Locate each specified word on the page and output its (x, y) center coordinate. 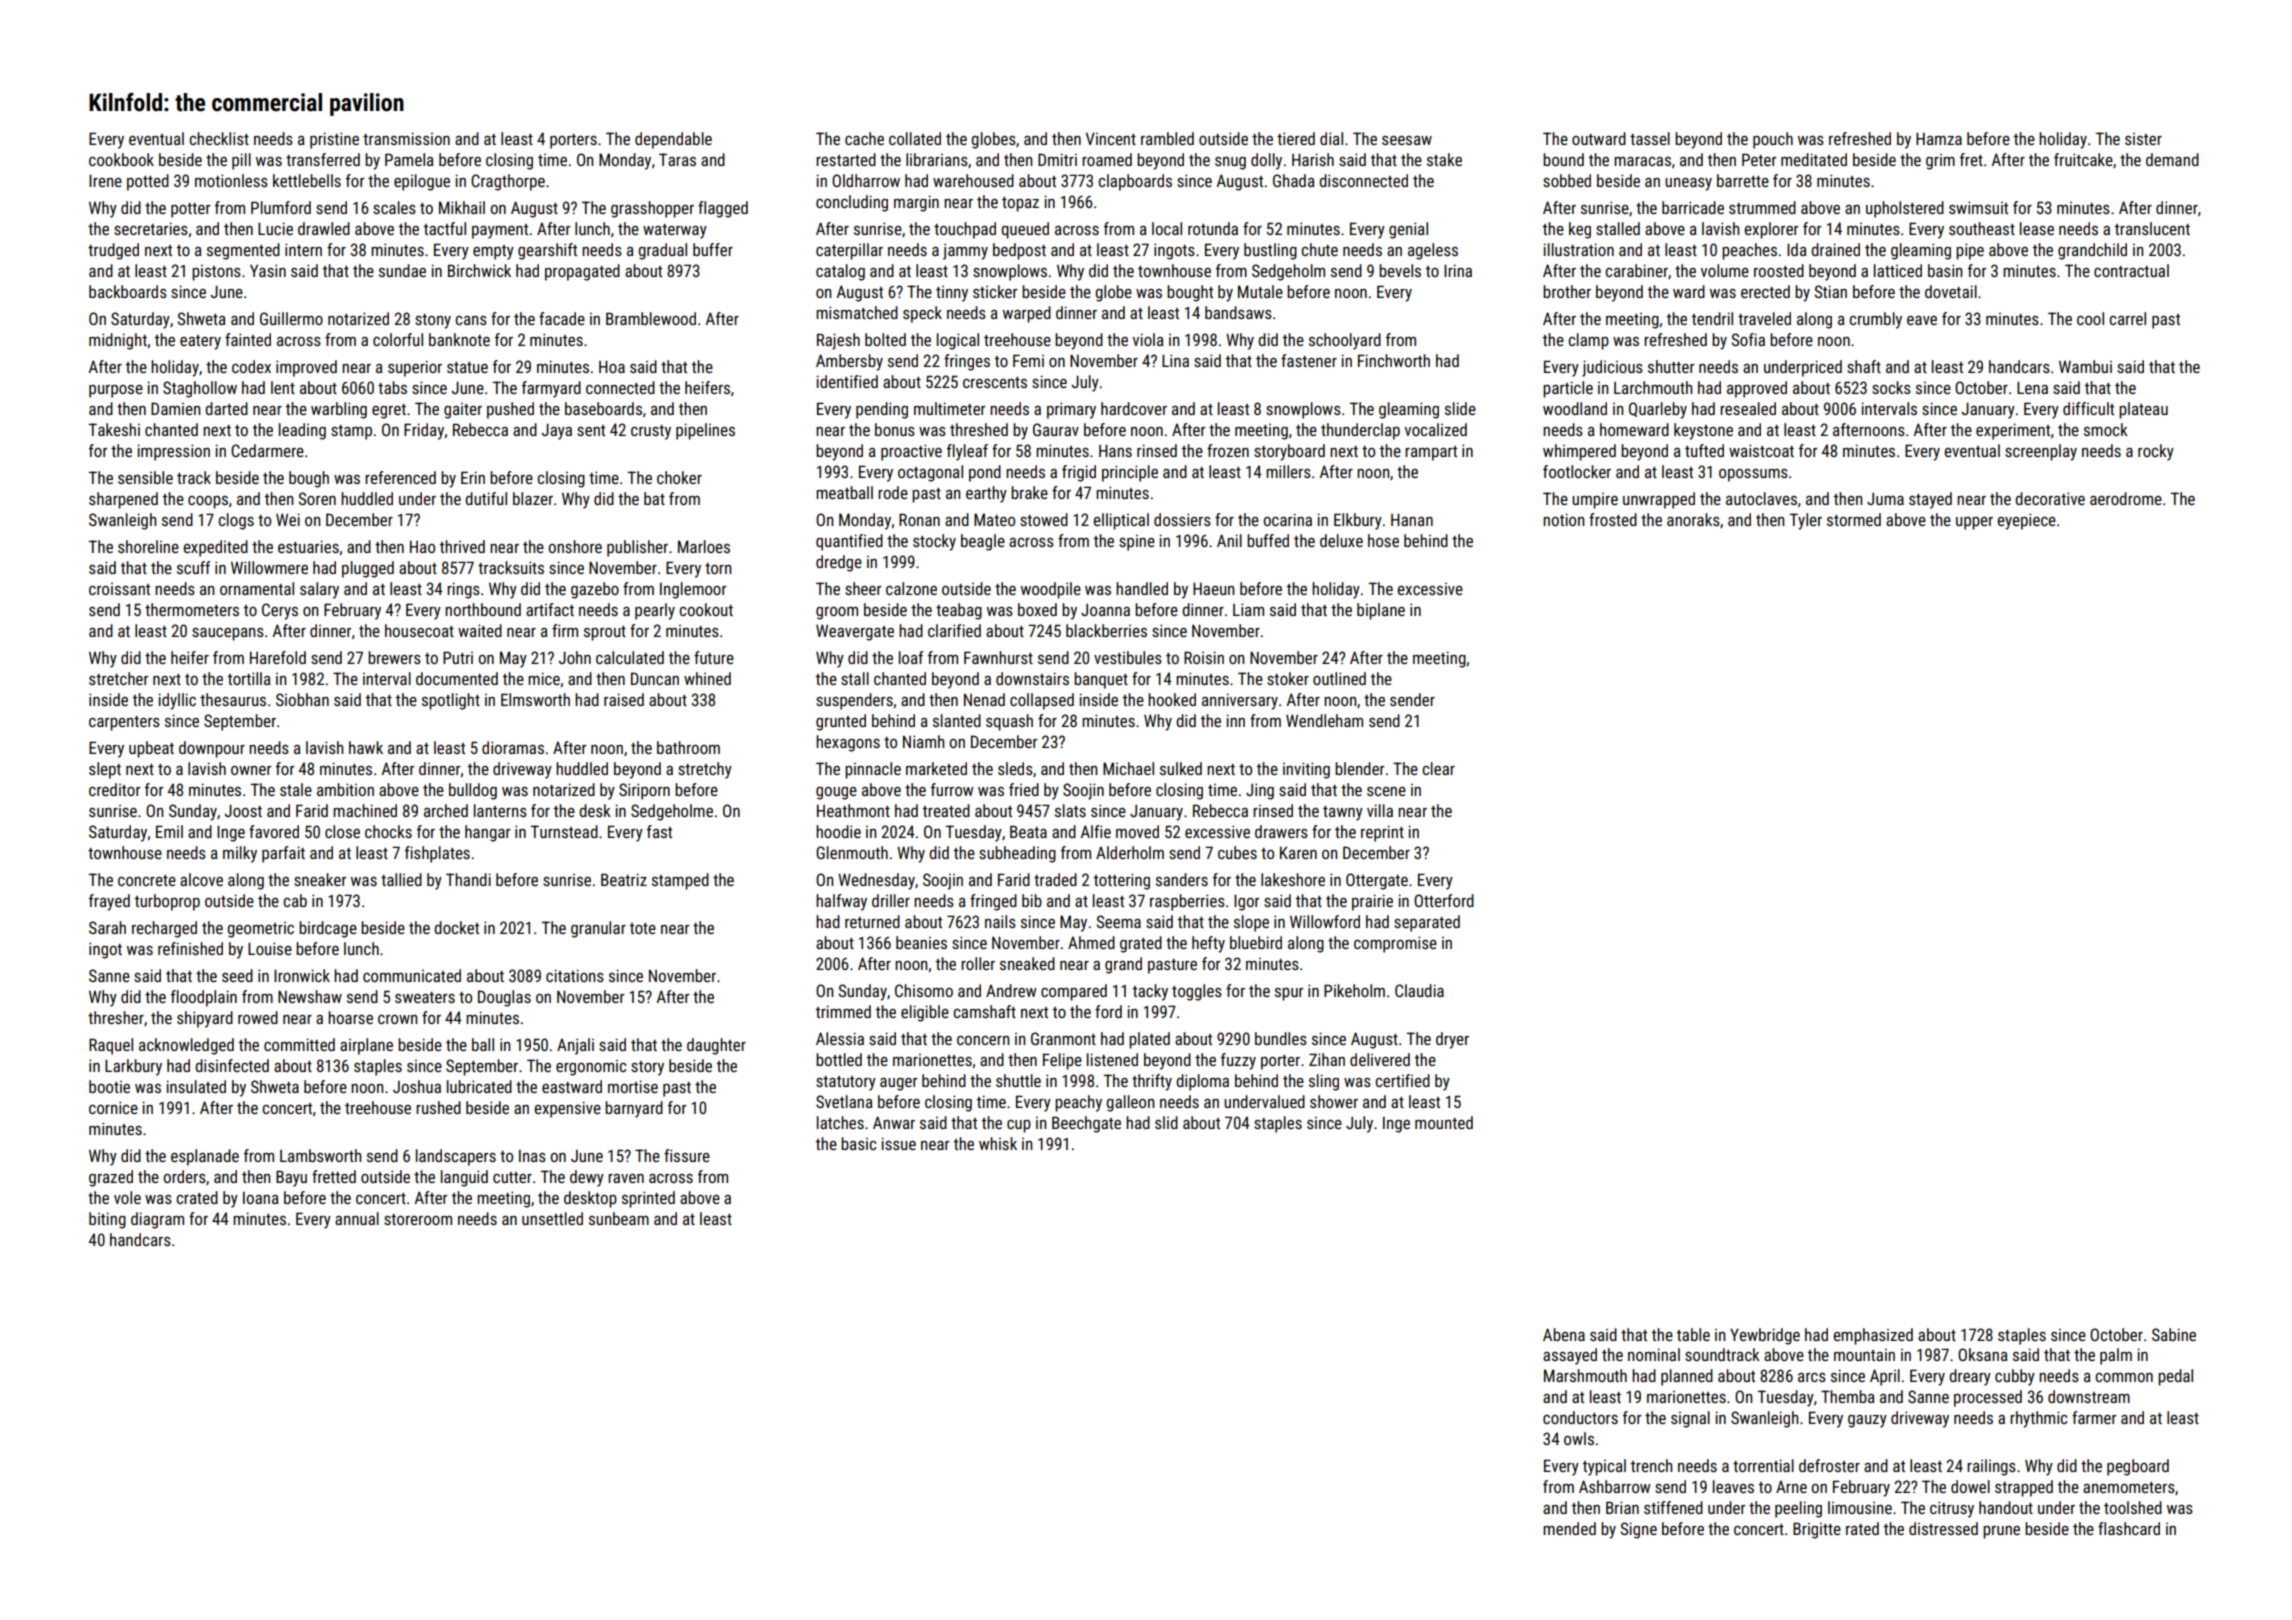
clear (1438, 768)
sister (2143, 139)
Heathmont (853, 810)
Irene (105, 181)
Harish (1313, 159)
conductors (1580, 1417)
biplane (1381, 611)
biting (107, 1220)
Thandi (468, 879)
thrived (462, 546)
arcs (1812, 1377)
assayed (1570, 1356)
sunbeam (619, 1218)
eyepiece (2026, 521)
